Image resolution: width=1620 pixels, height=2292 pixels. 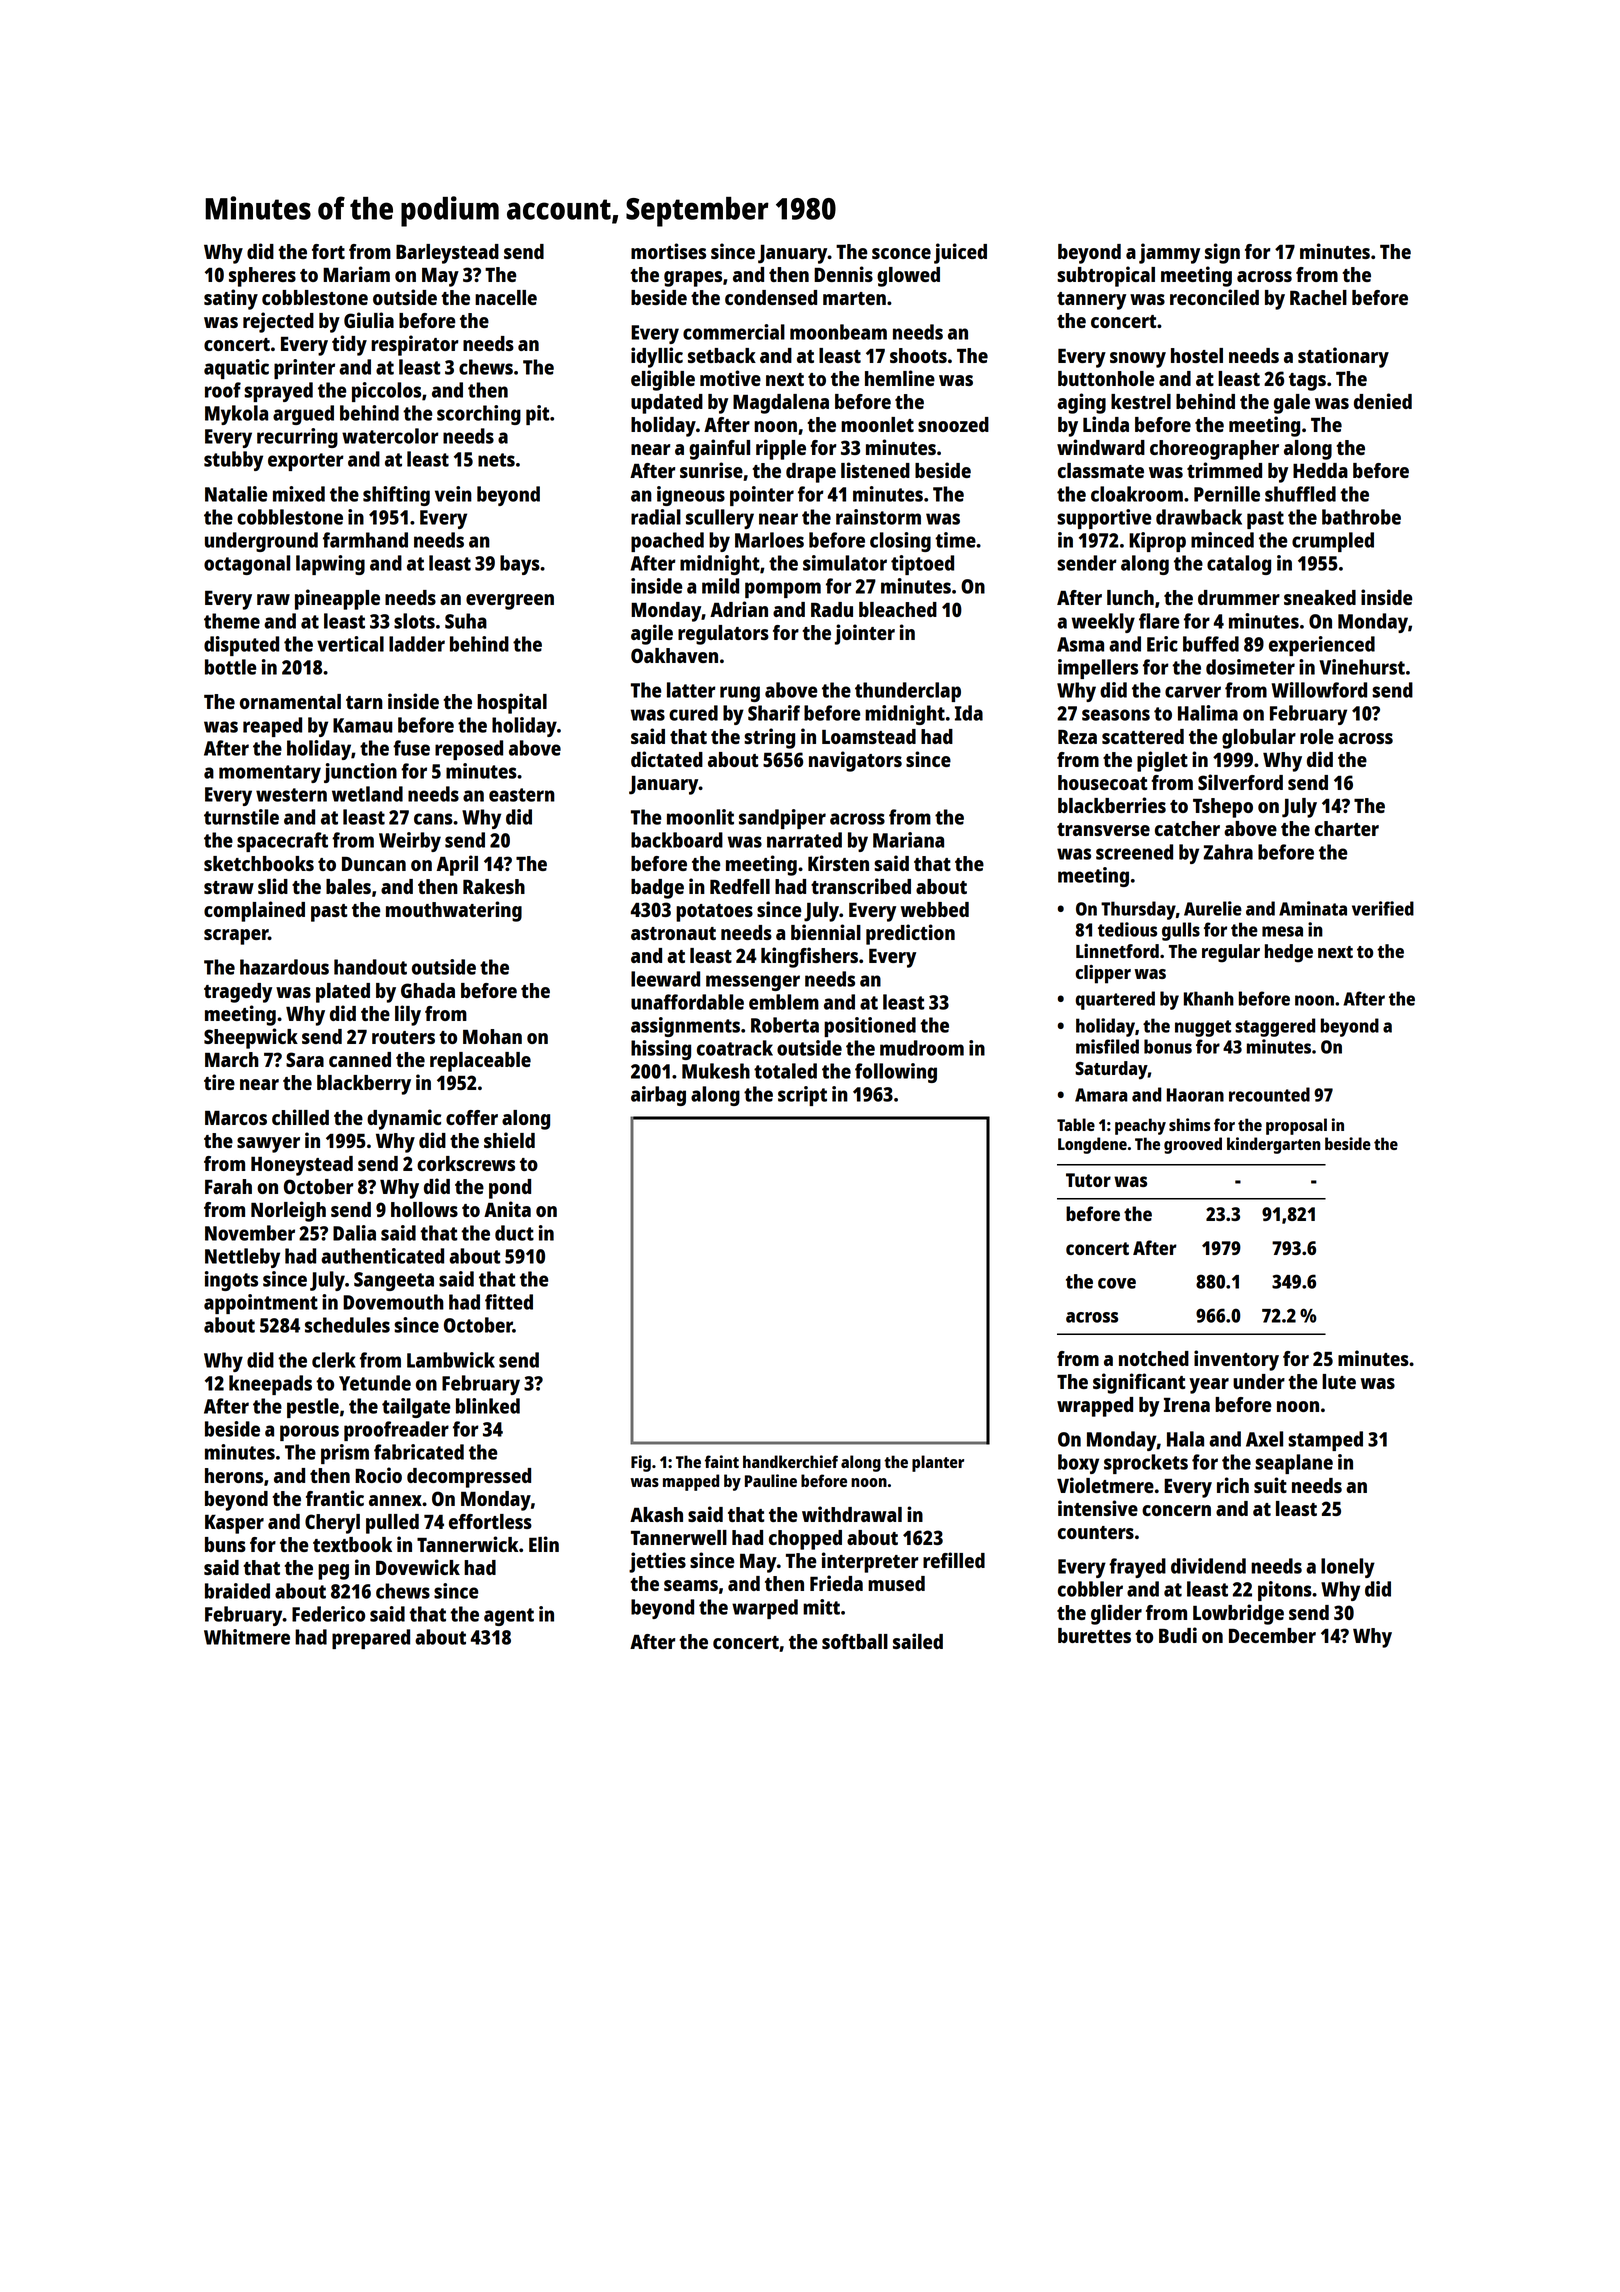 What do you see at coordinates (364, 1085) in the document?
I see `blackberry` at bounding box center [364, 1085].
